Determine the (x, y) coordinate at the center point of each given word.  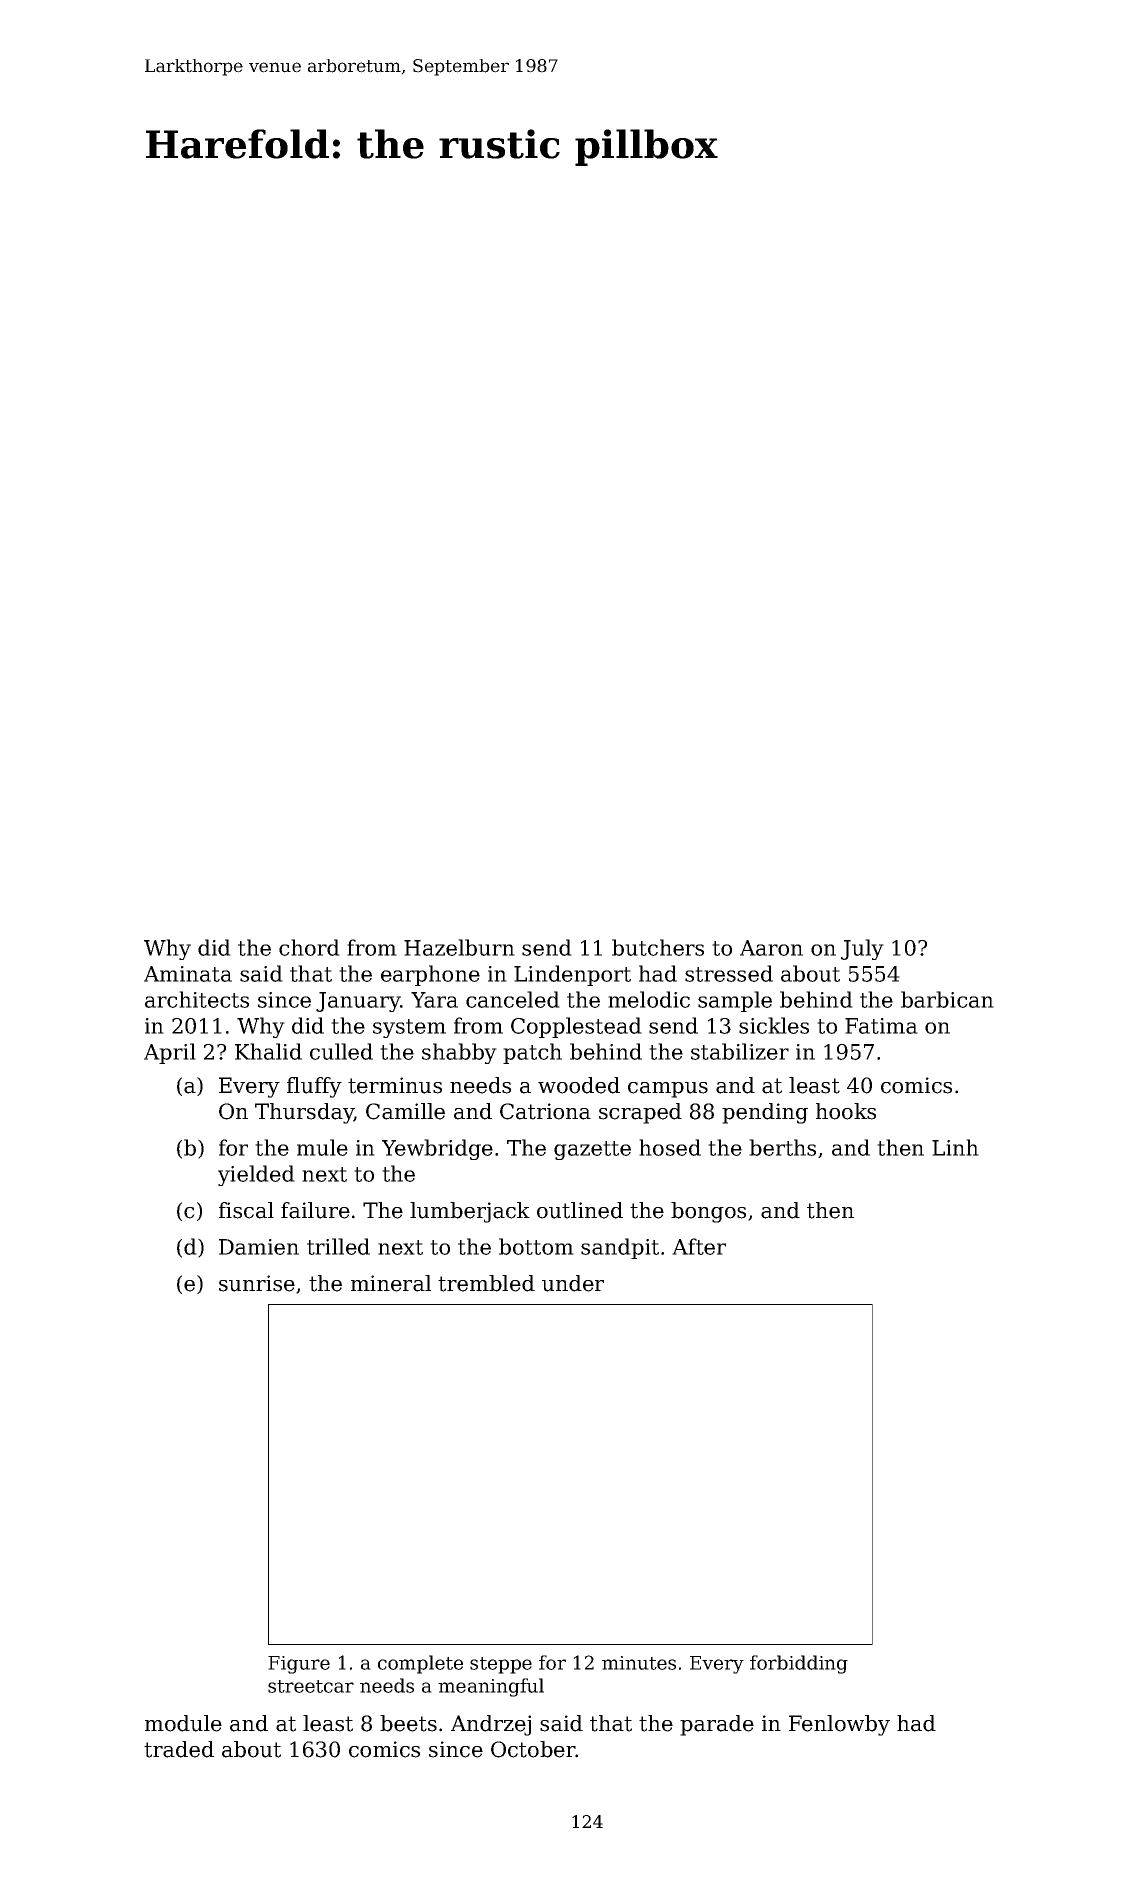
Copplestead (576, 1027)
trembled (486, 1283)
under (573, 1283)
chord (309, 947)
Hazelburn (459, 947)
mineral (391, 1283)
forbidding (799, 1664)
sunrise (257, 1283)
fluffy (314, 1087)
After (699, 1246)
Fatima (881, 1026)
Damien (259, 1247)
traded (179, 1749)
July (862, 949)
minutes (639, 1663)
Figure (299, 1665)
